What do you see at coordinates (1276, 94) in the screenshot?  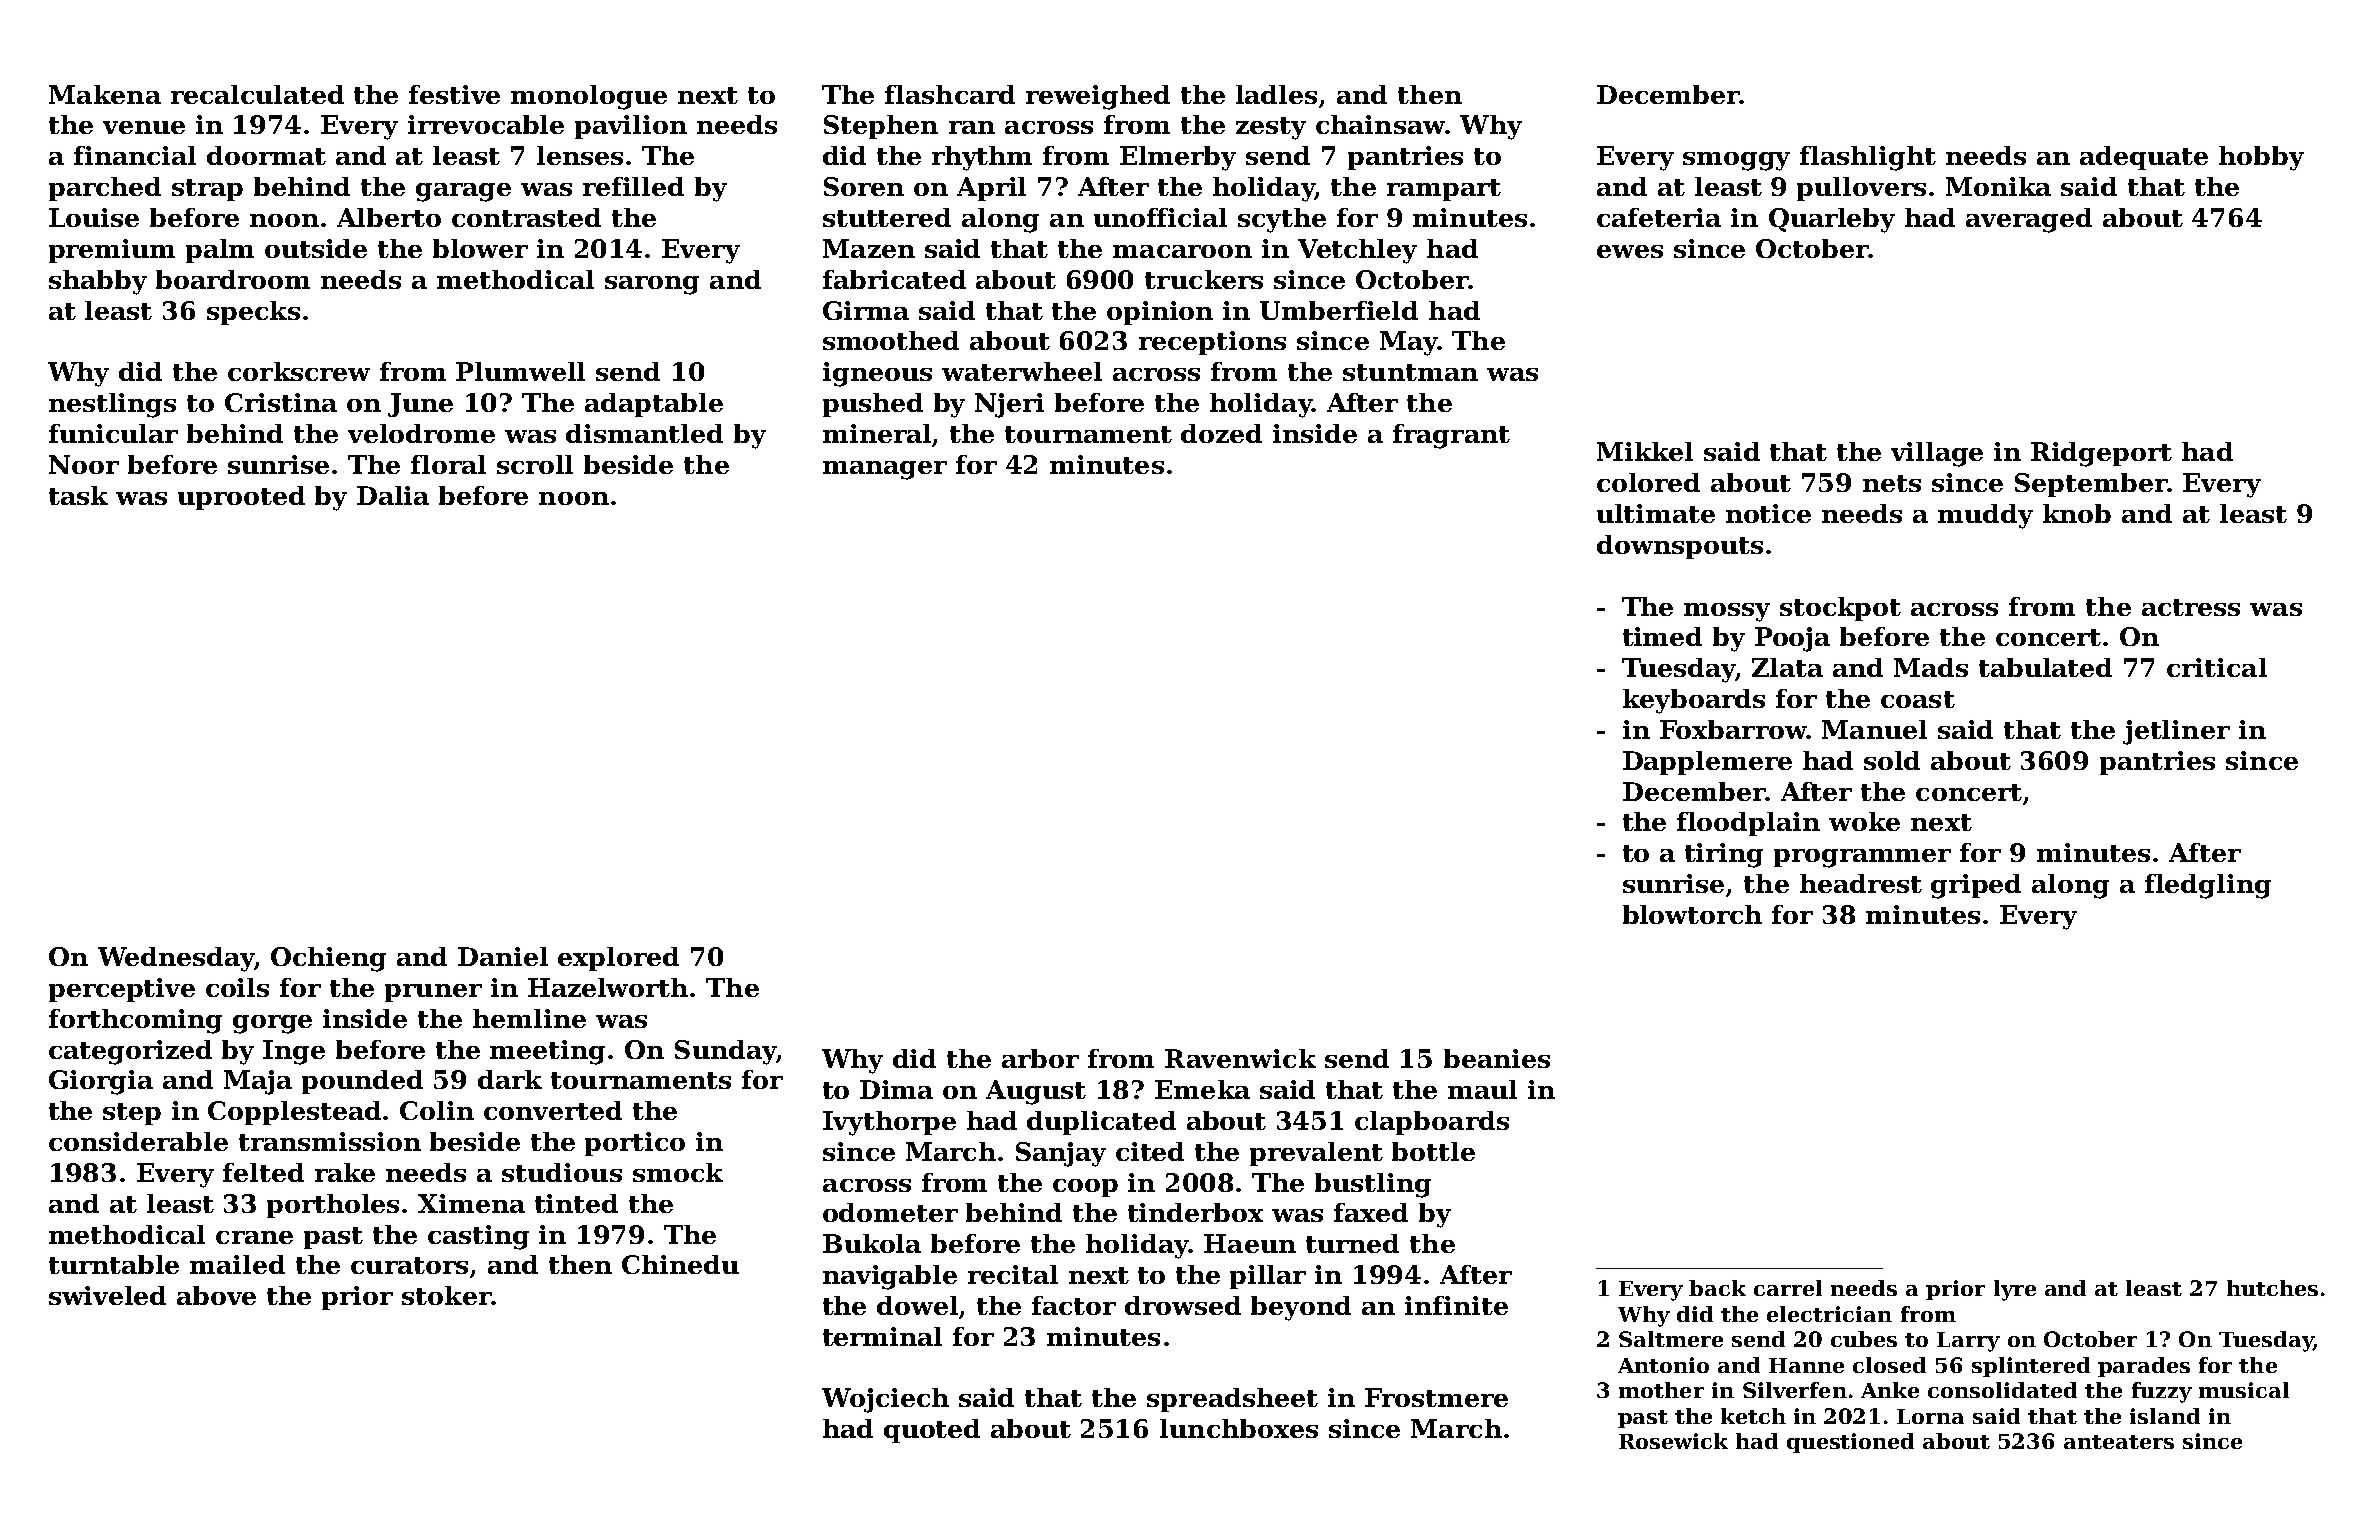 I see `ladles` at bounding box center [1276, 94].
